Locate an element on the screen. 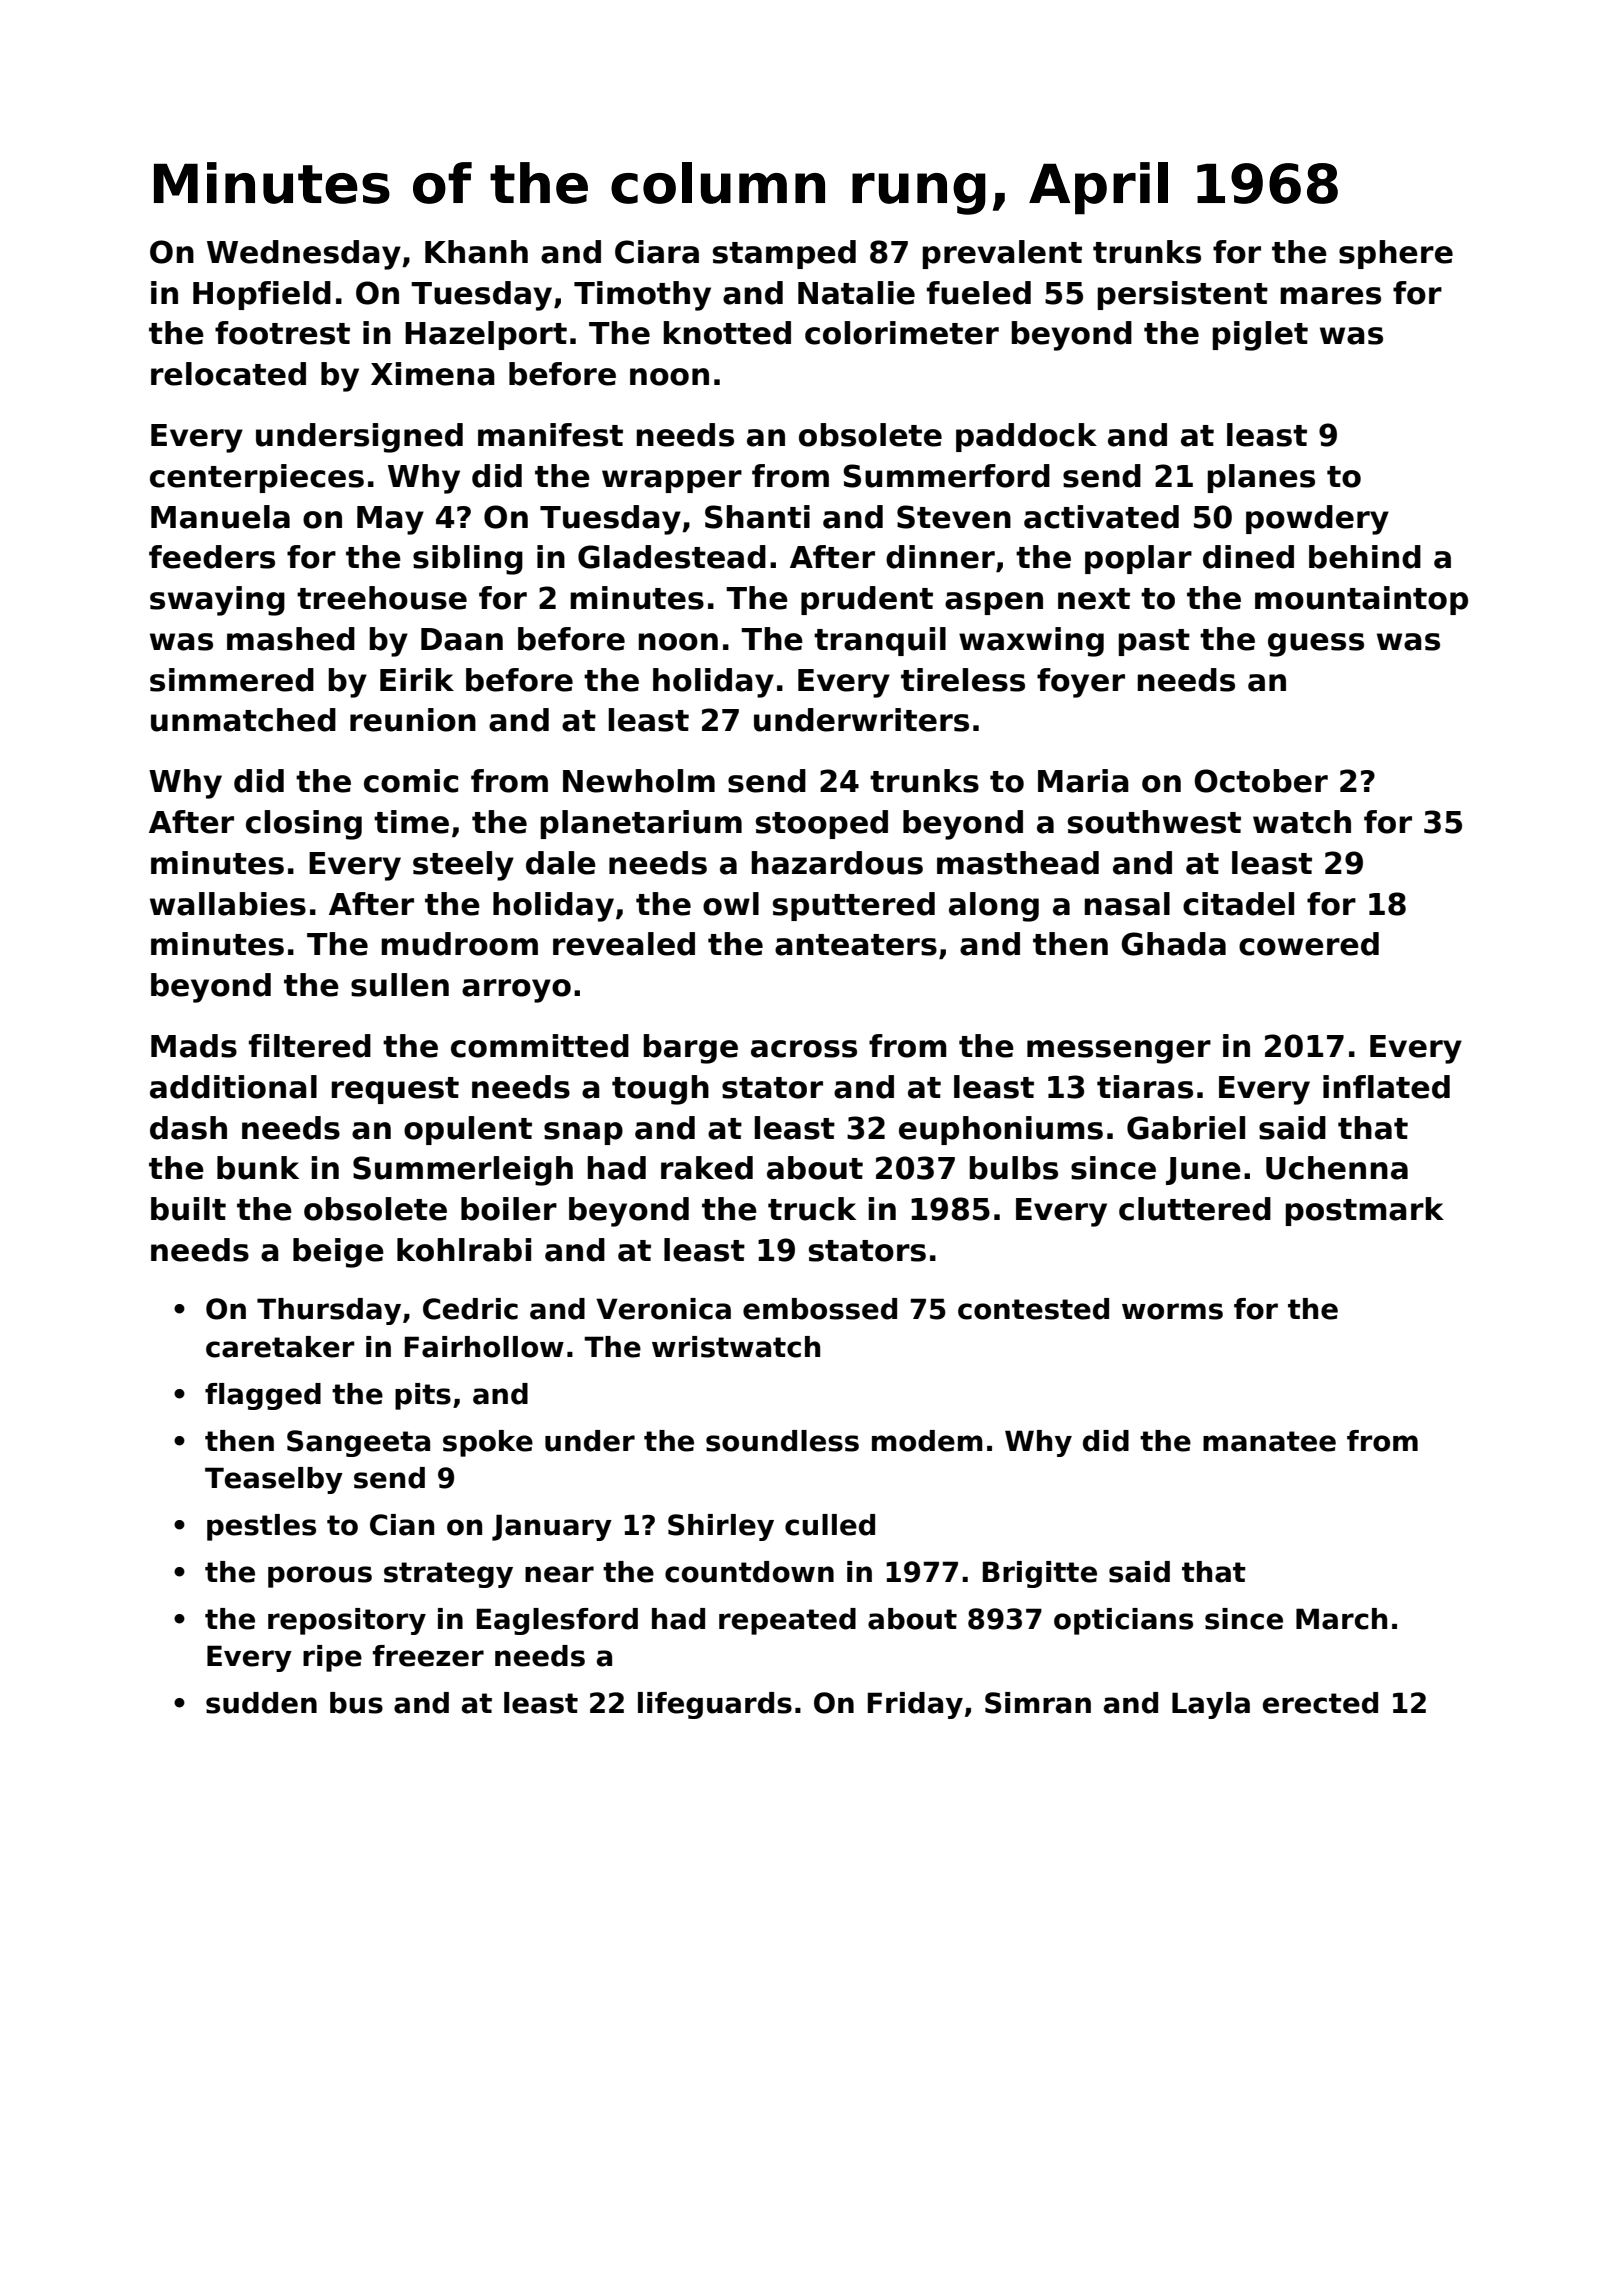 This screenshot has width=1620, height=2292. planetarium is located at coordinates (641, 824).
